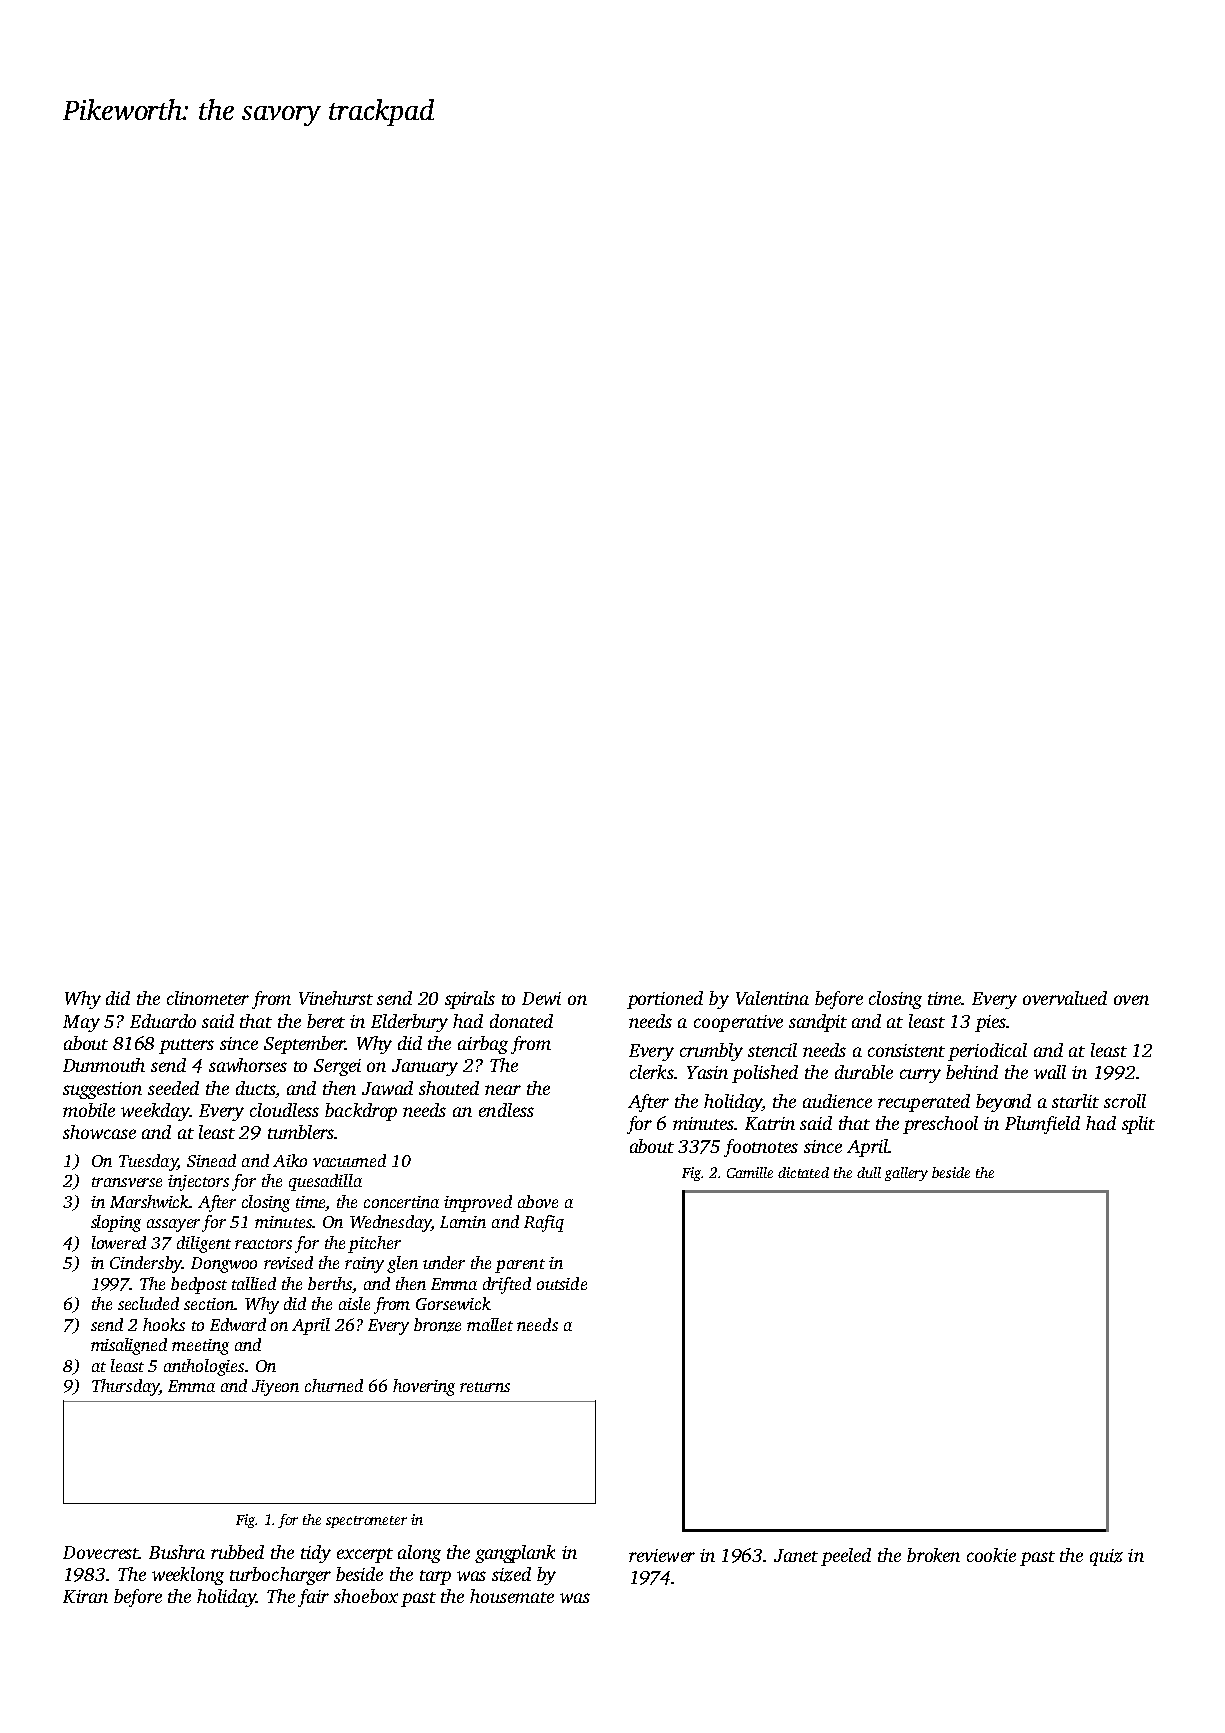 The height and width of the screenshot is (1733, 1225). What do you see at coordinates (562, 1283) in the screenshot?
I see `outside` at bounding box center [562, 1283].
